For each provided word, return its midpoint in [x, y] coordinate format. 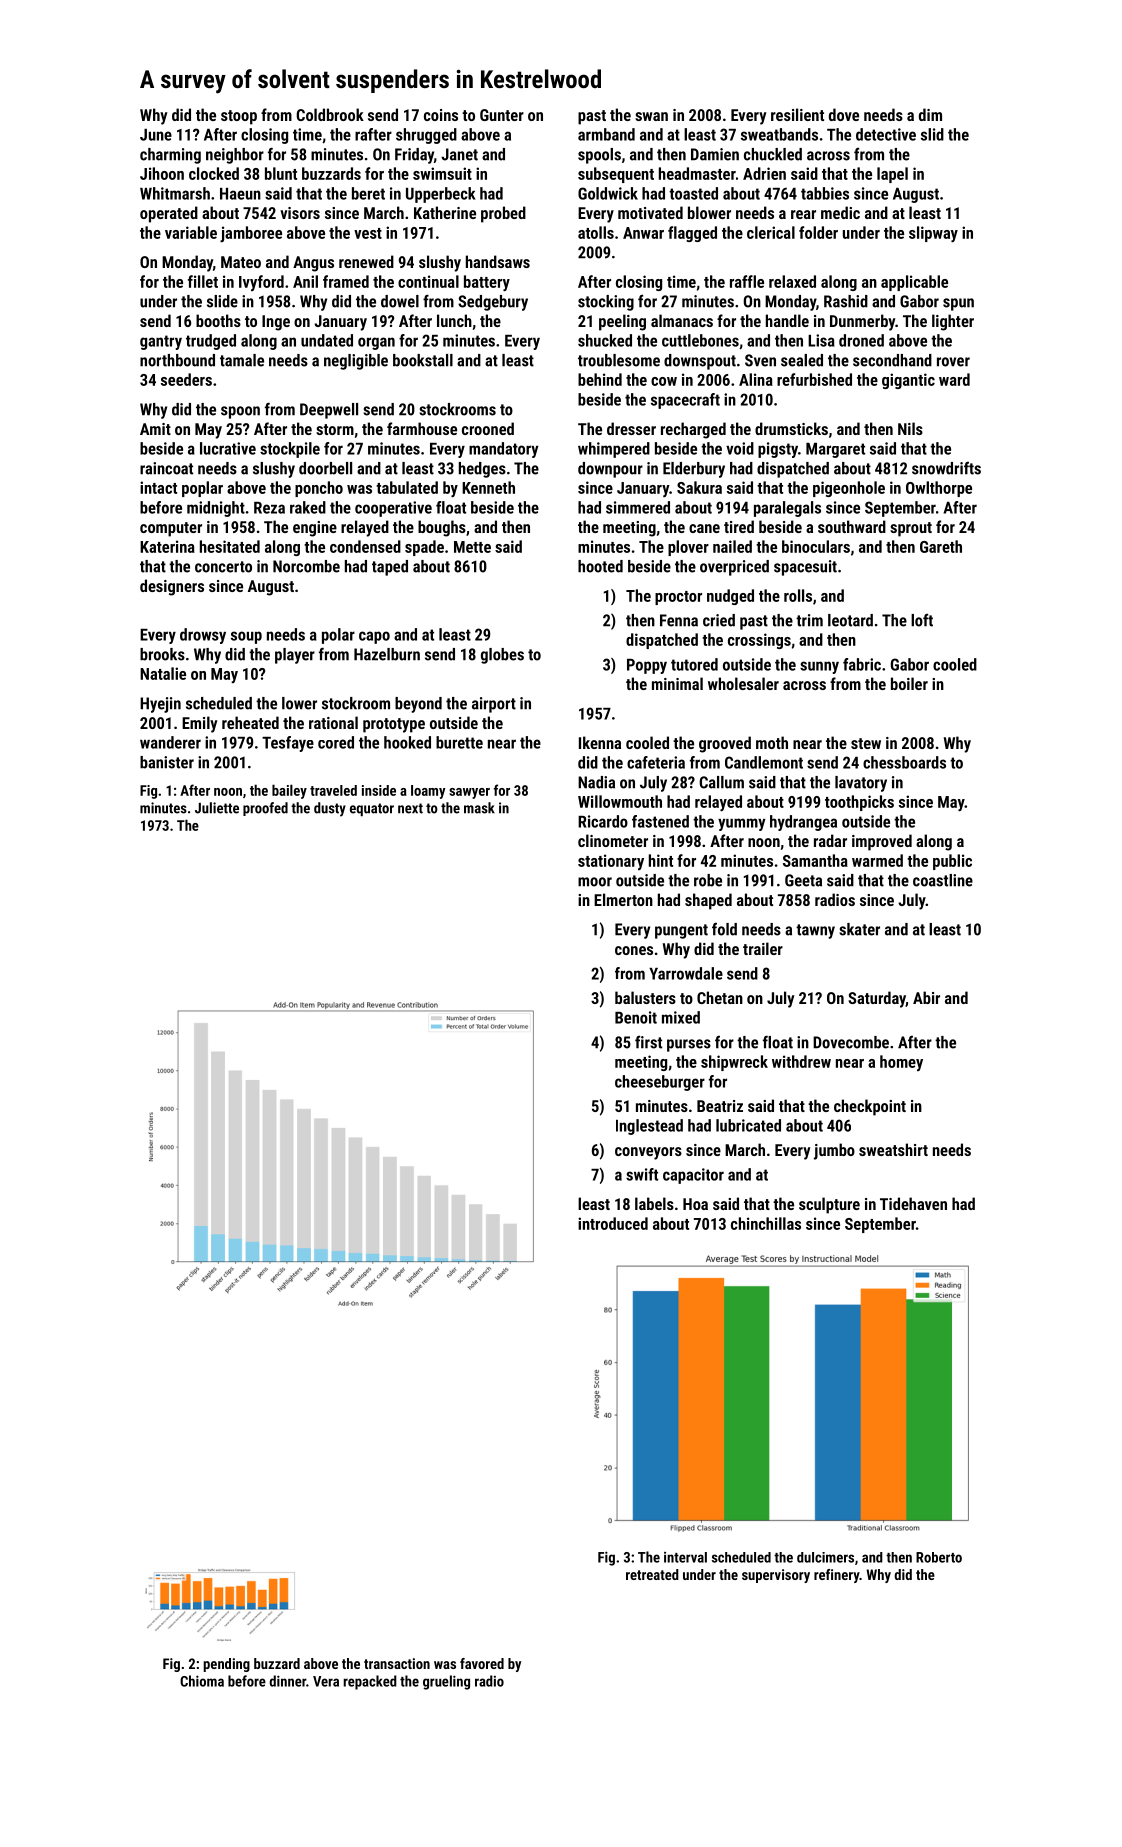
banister [167, 762]
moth [772, 742]
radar [830, 840]
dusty [330, 809]
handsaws [498, 261]
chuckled [773, 154]
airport [494, 705]
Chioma [202, 1681]
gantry [161, 342]
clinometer [613, 840]
